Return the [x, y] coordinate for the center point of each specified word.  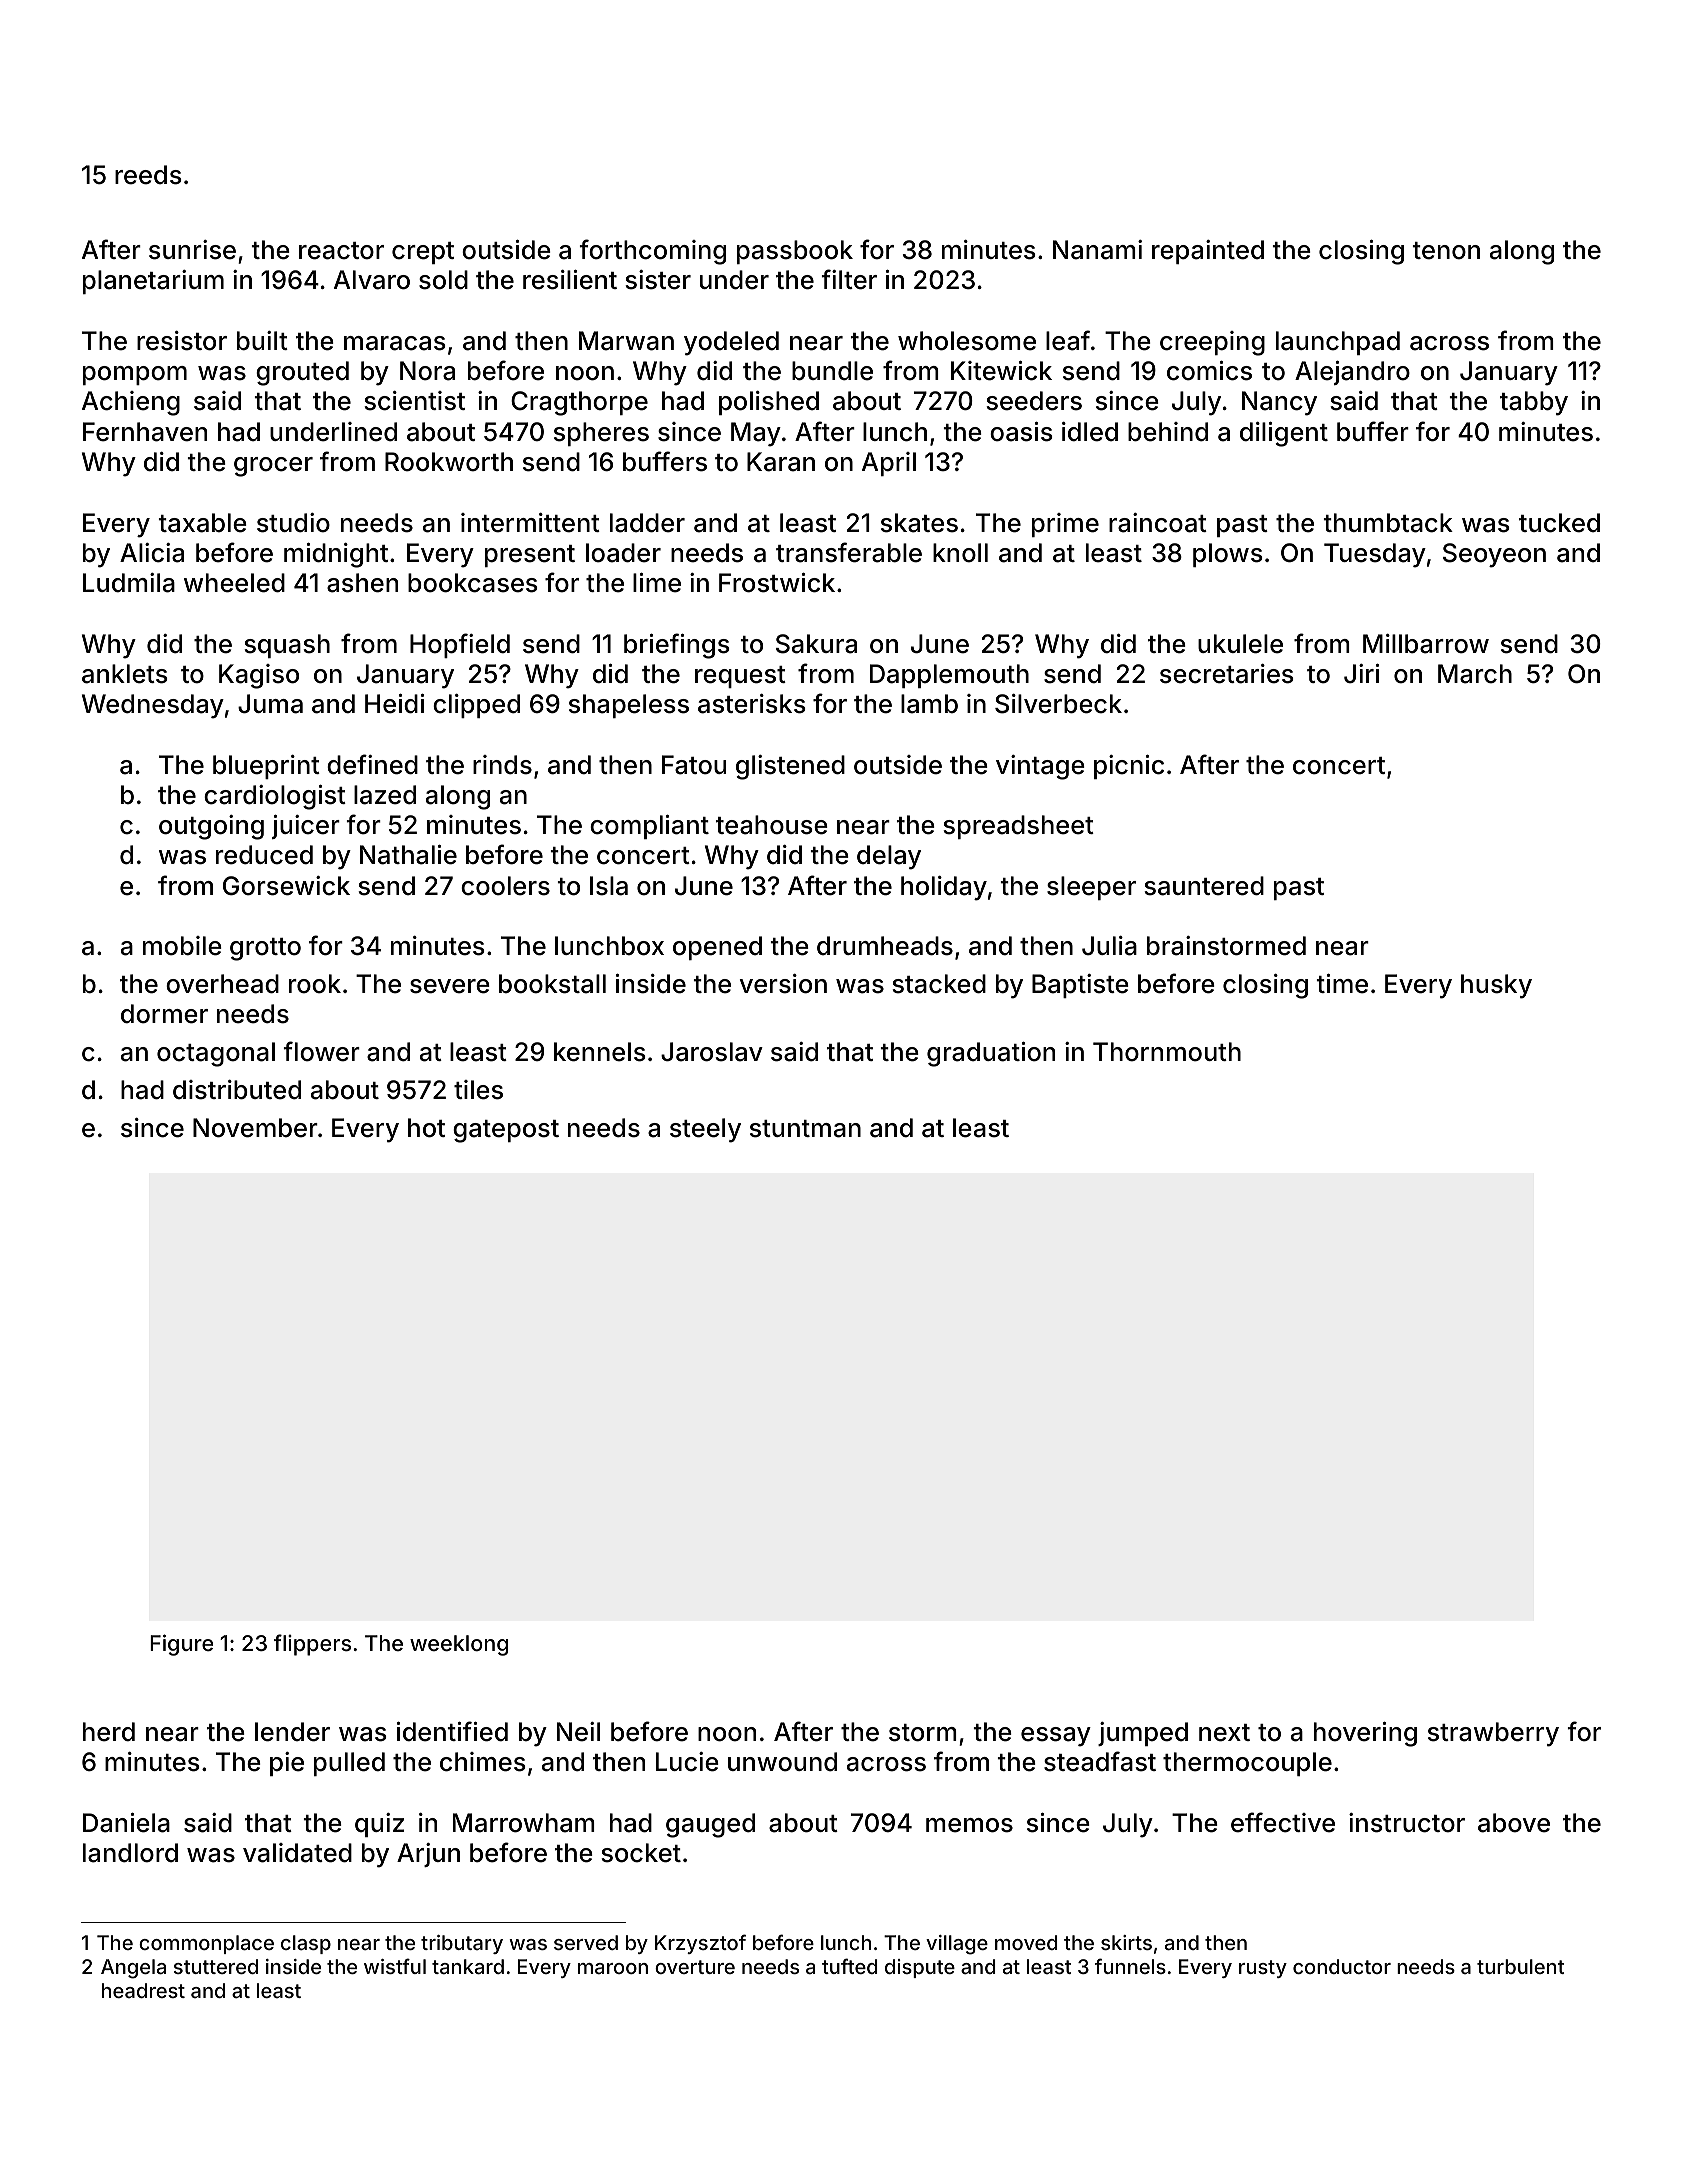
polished [769, 403]
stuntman [805, 1129]
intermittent [530, 523]
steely [705, 1130]
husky [1496, 986]
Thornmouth [1167, 1052]
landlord [130, 1853]
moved [1026, 1942]
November [255, 1128]
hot [426, 1128]
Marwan [626, 341]
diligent [1284, 434]
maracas [395, 343]
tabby [1534, 403]
